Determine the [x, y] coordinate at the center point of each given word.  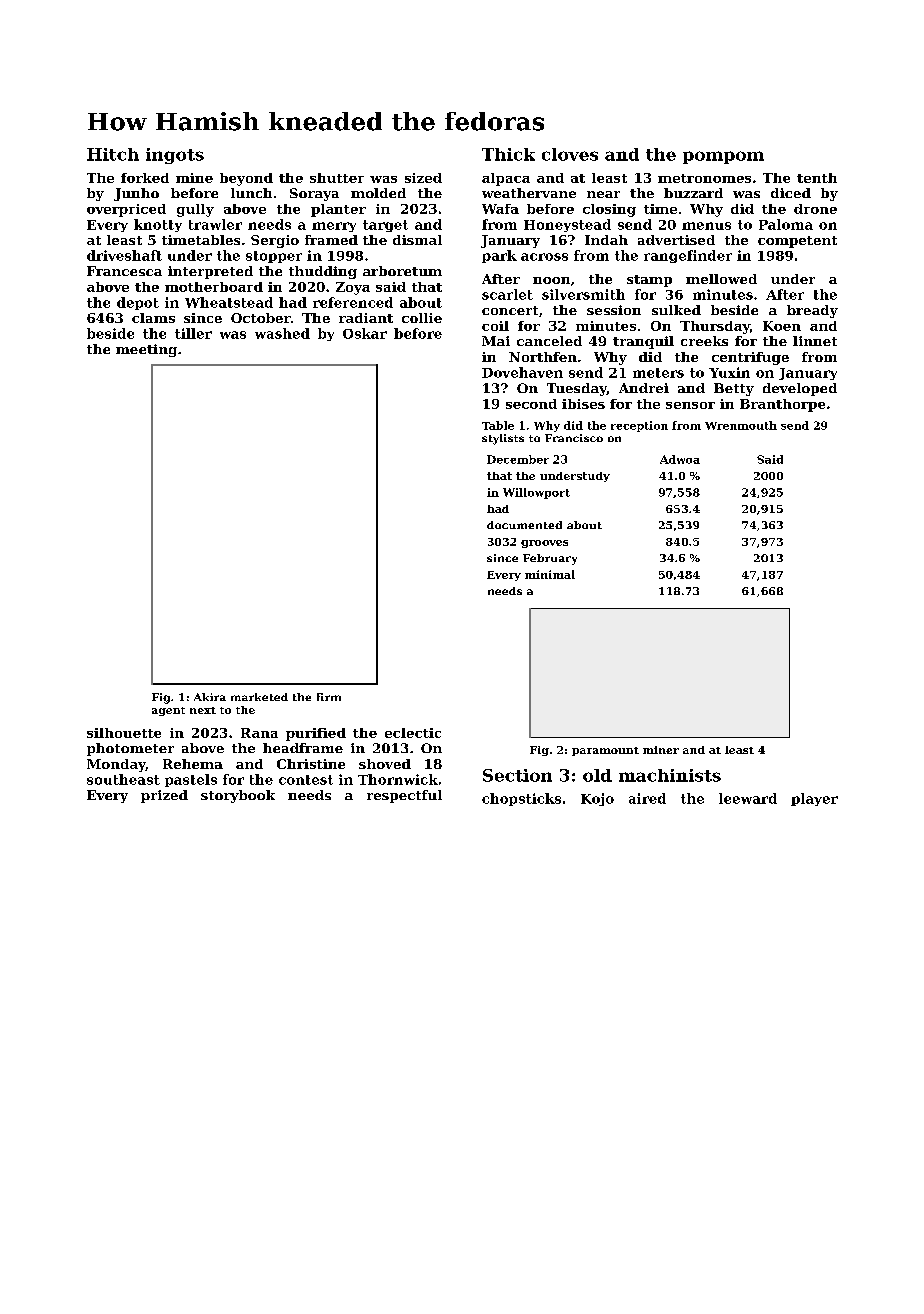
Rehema [193, 764]
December [518, 459]
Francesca [124, 271]
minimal [550, 574]
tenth [817, 178]
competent [797, 242]
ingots [175, 156]
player [814, 799]
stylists [503, 439]
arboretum [402, 271]
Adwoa [680, 459]
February [550, 559]
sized [423, 178]
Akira [210, 697]
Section [517, 775]
